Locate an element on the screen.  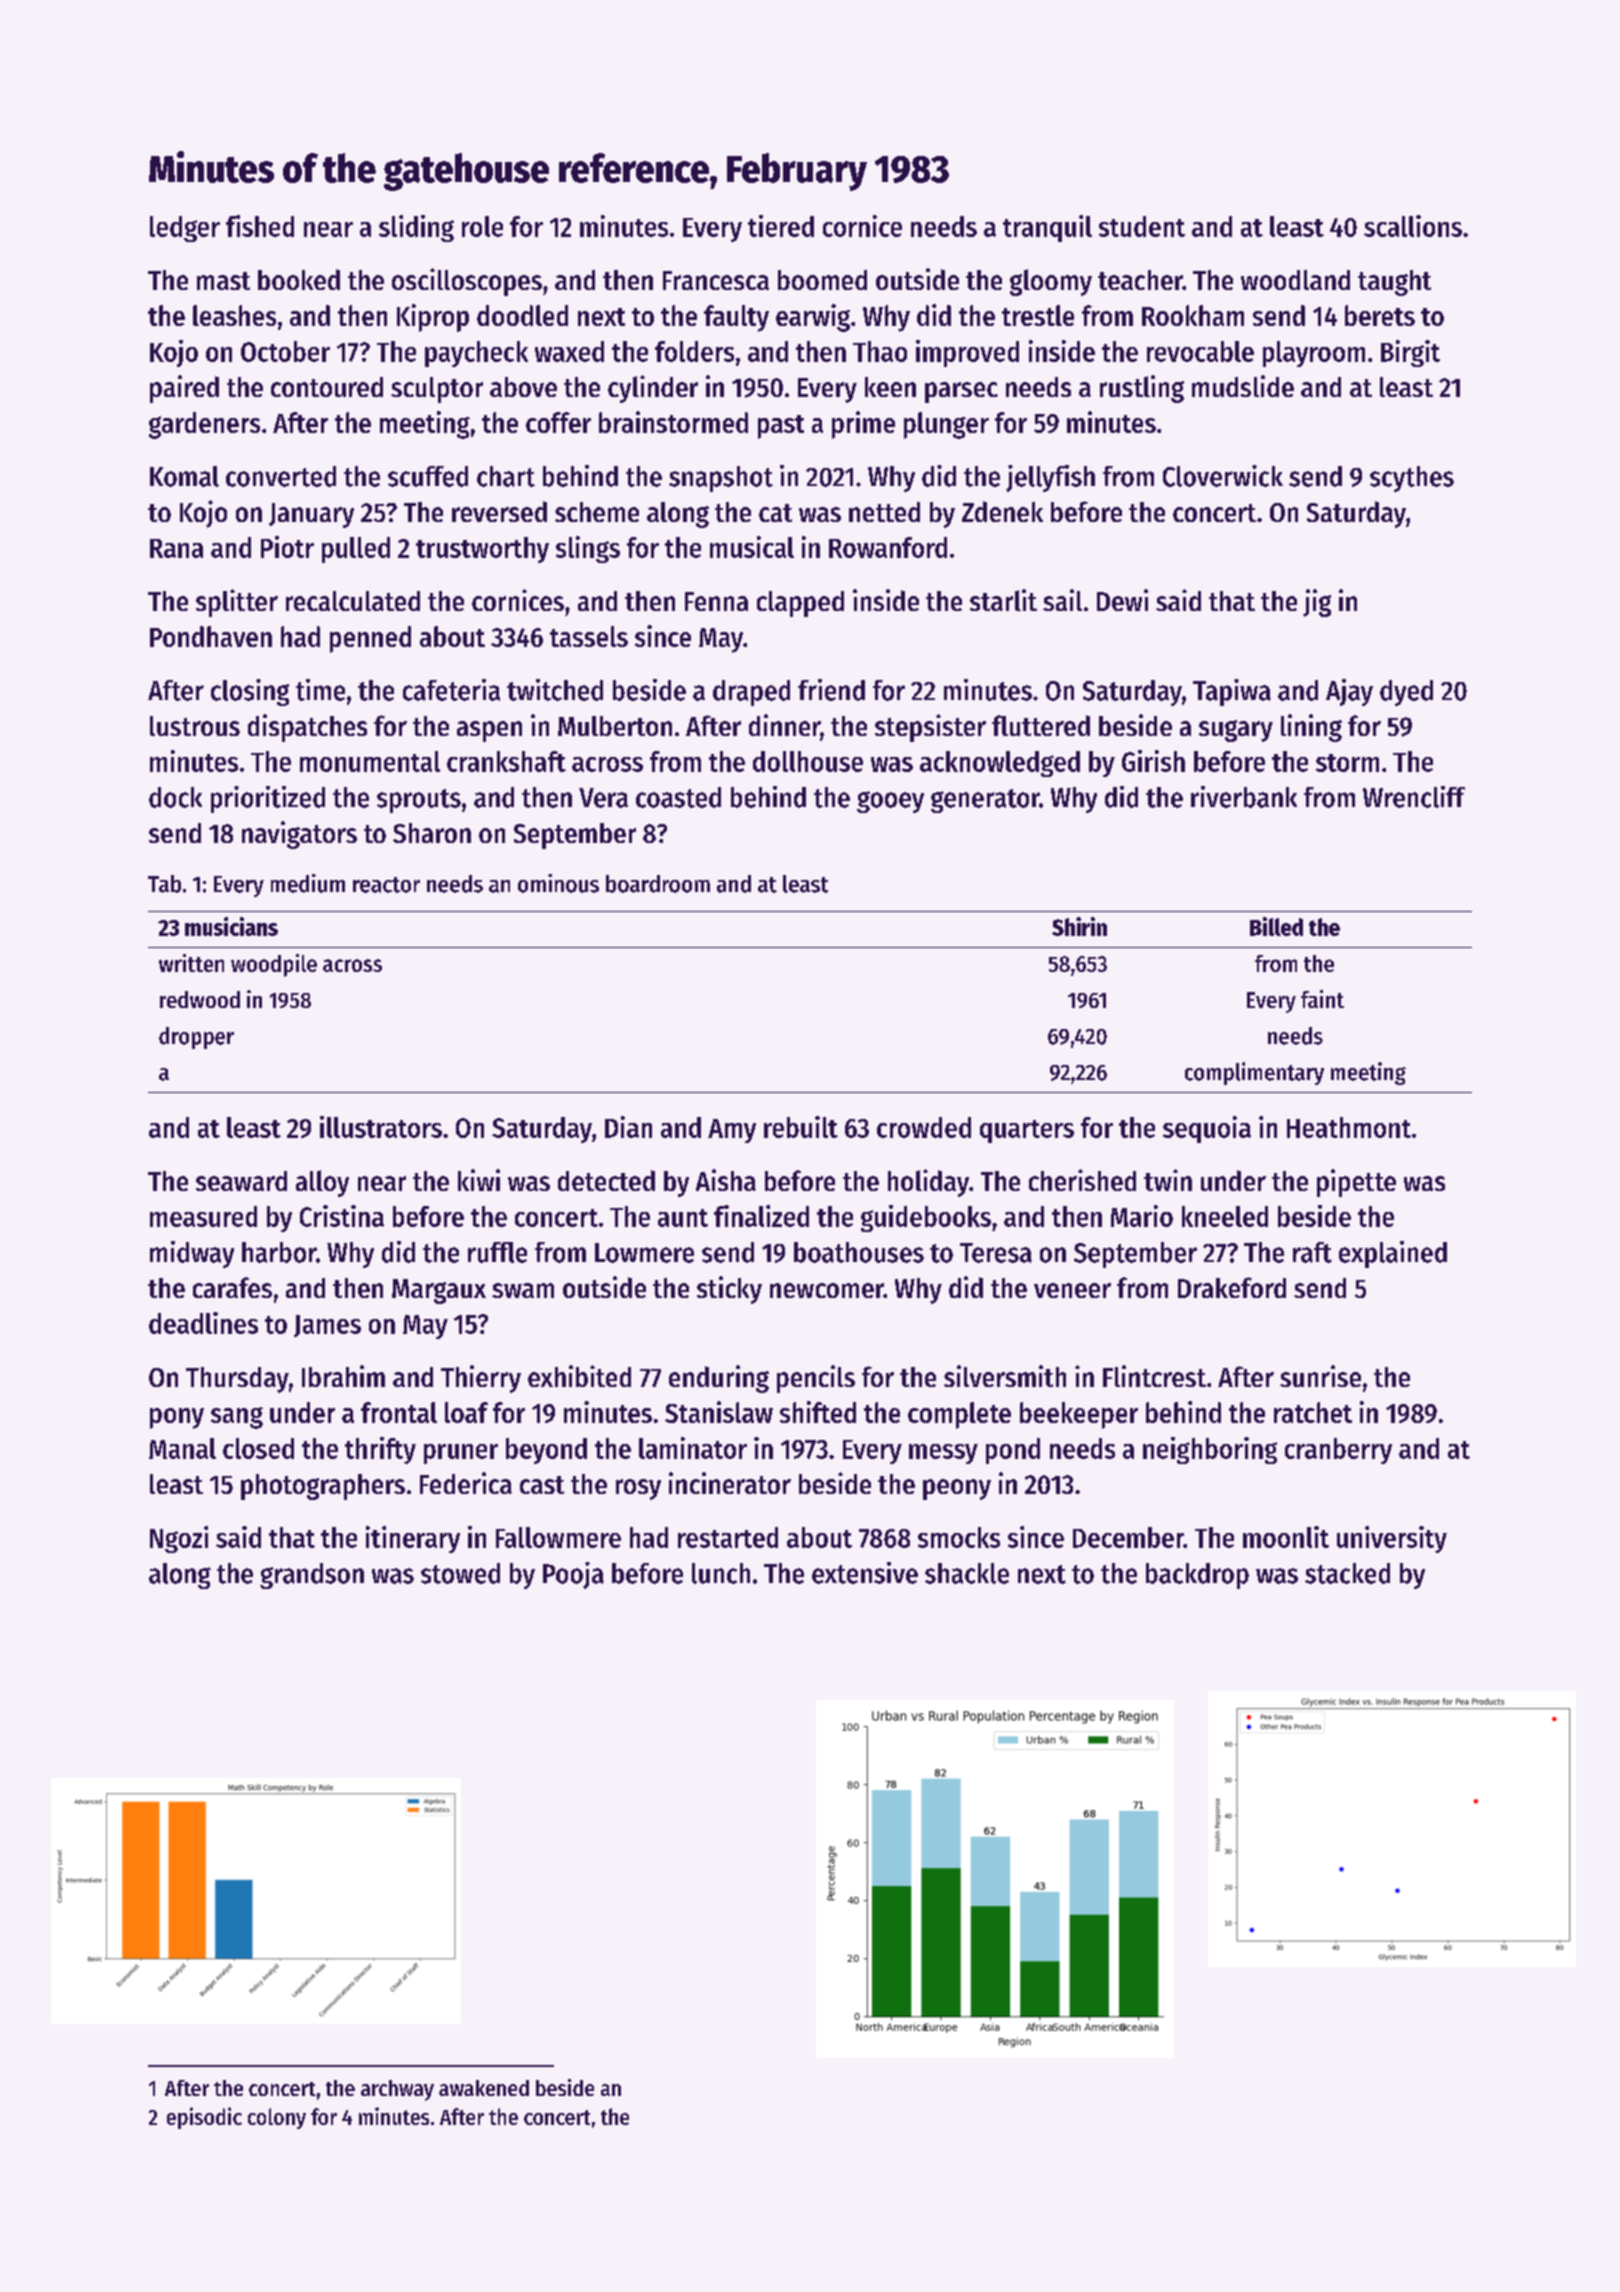
stowed is located at coordinates (460, 1573).
